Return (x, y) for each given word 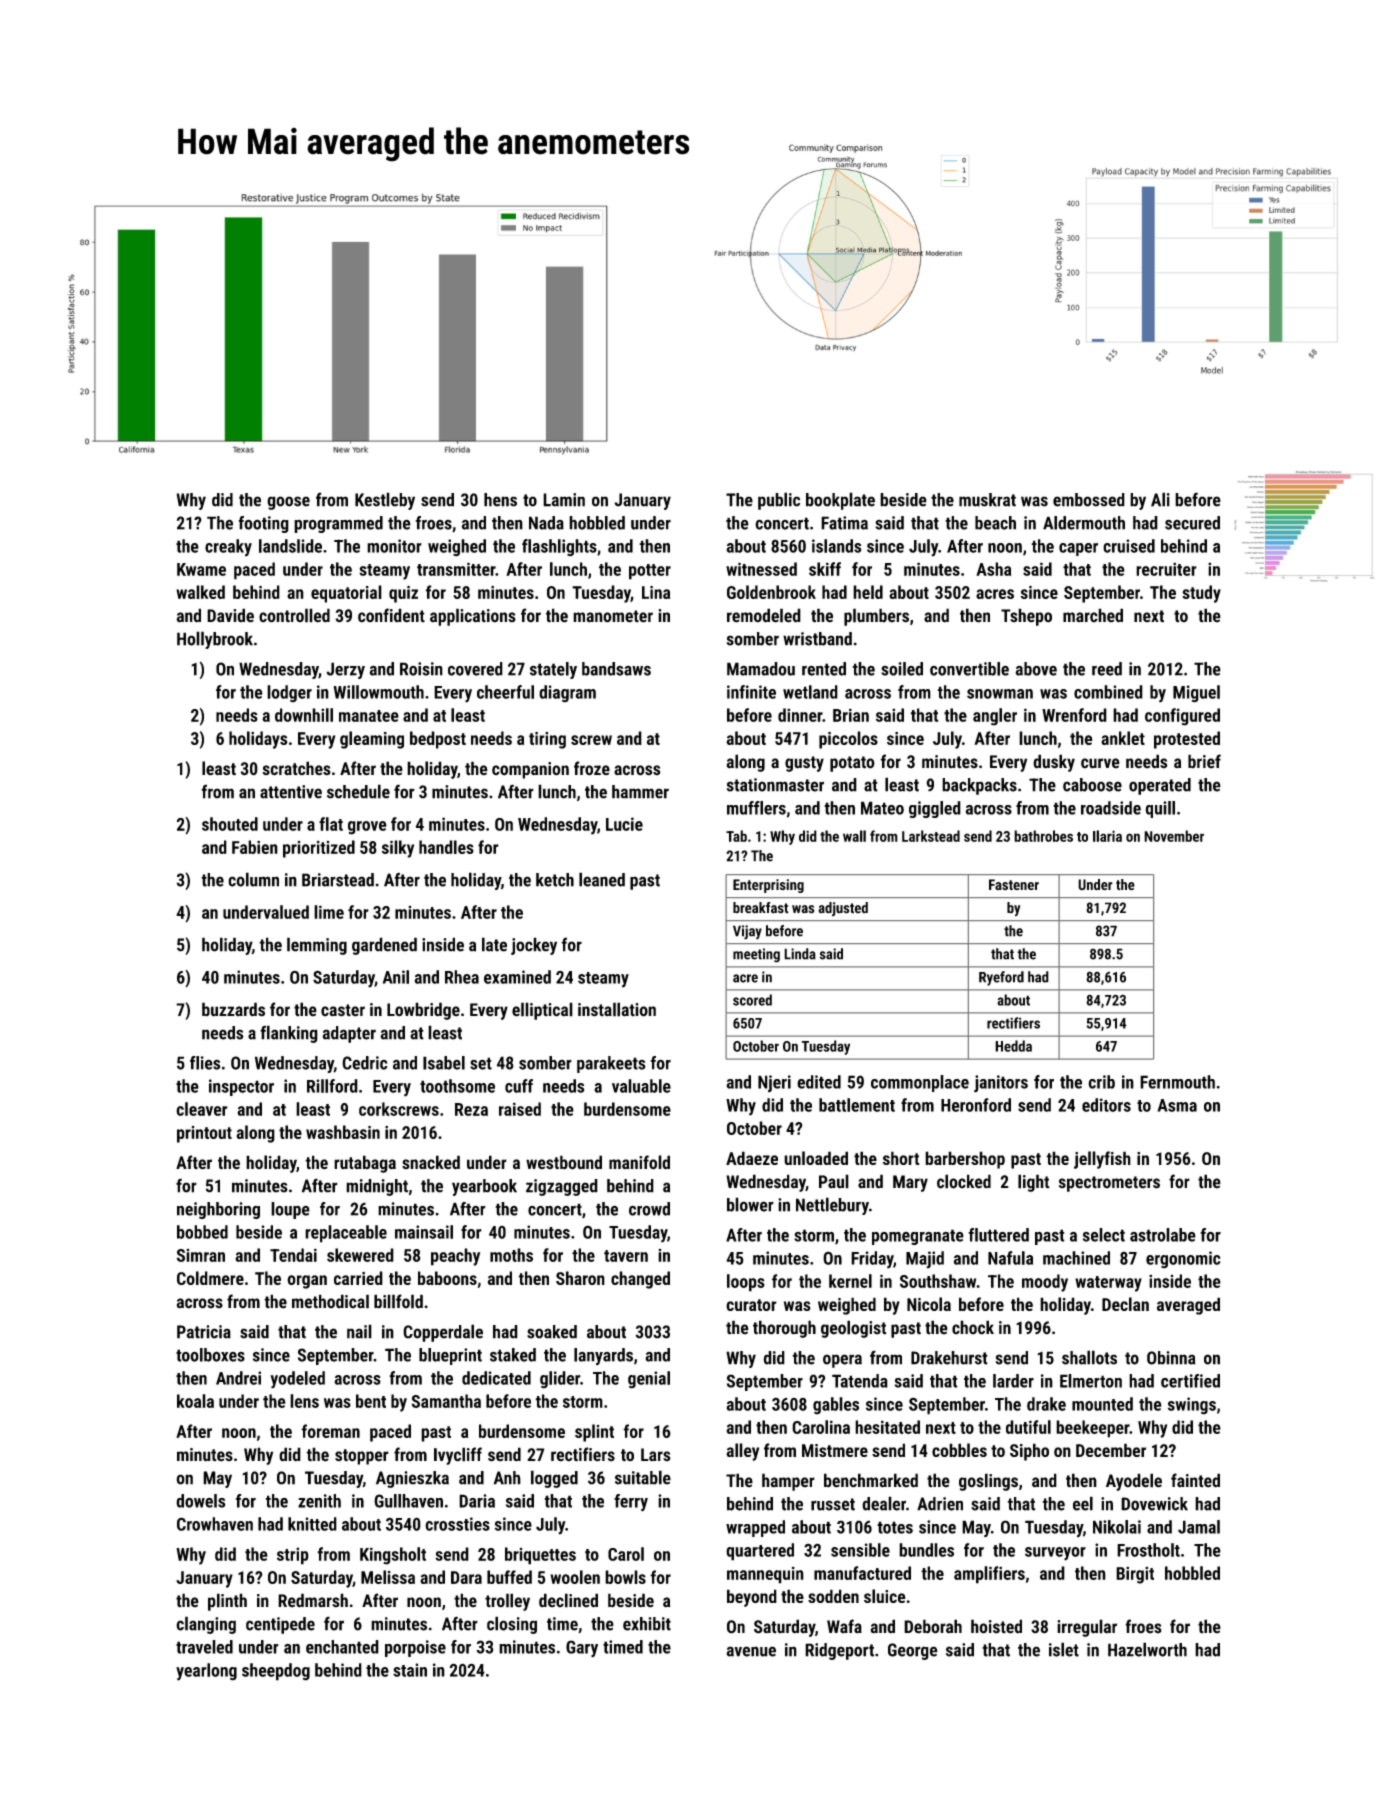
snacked (431, 1162)
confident (391, 615)
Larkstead (931, 836)
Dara (466, 1577)
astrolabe (1163, 1235)
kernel (850, 1281)
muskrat (987, 500)
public (779, 501)
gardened (384, 946)
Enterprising (768, 886)
